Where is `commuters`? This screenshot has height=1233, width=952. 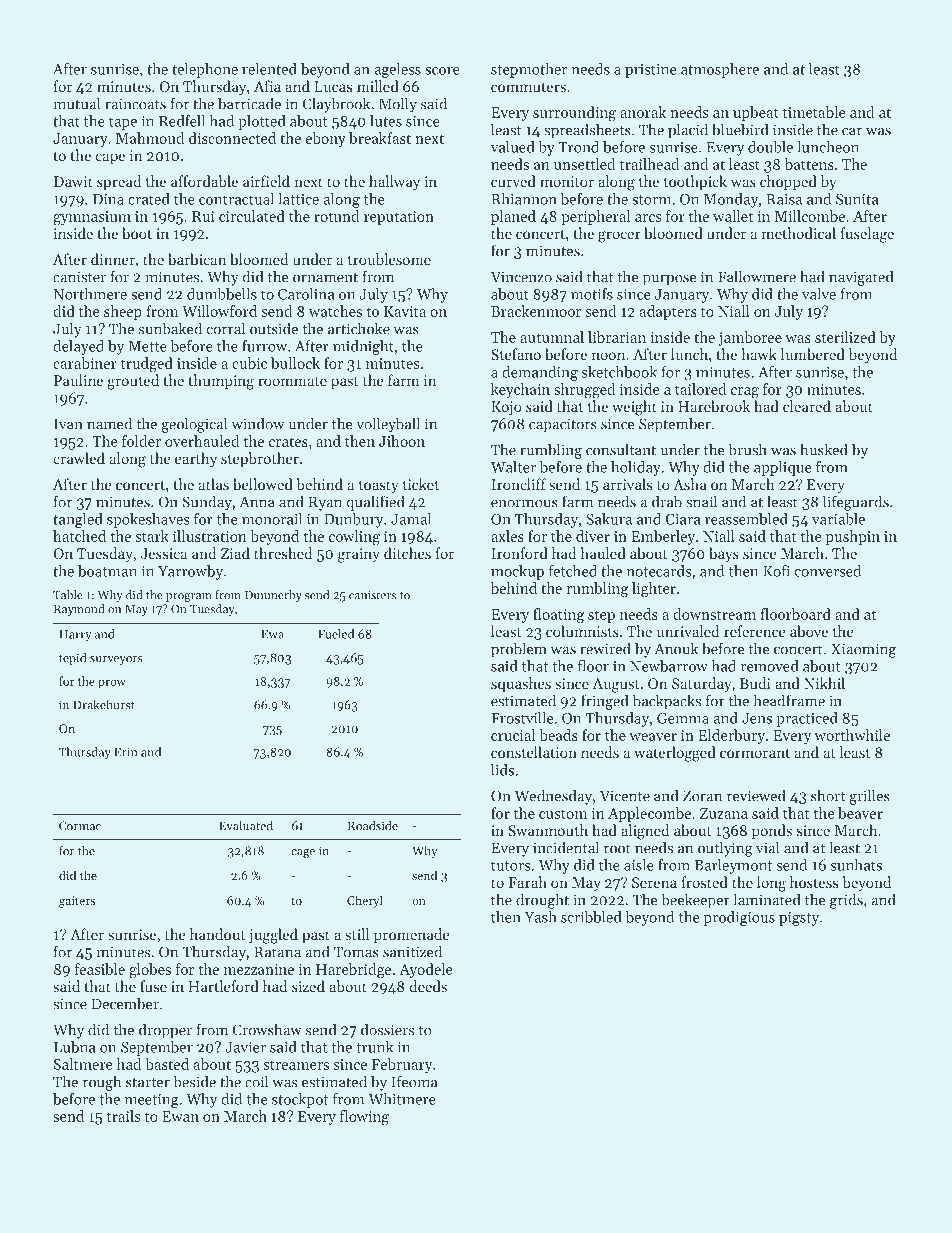 commuters is located at coordinates (528, 87).
